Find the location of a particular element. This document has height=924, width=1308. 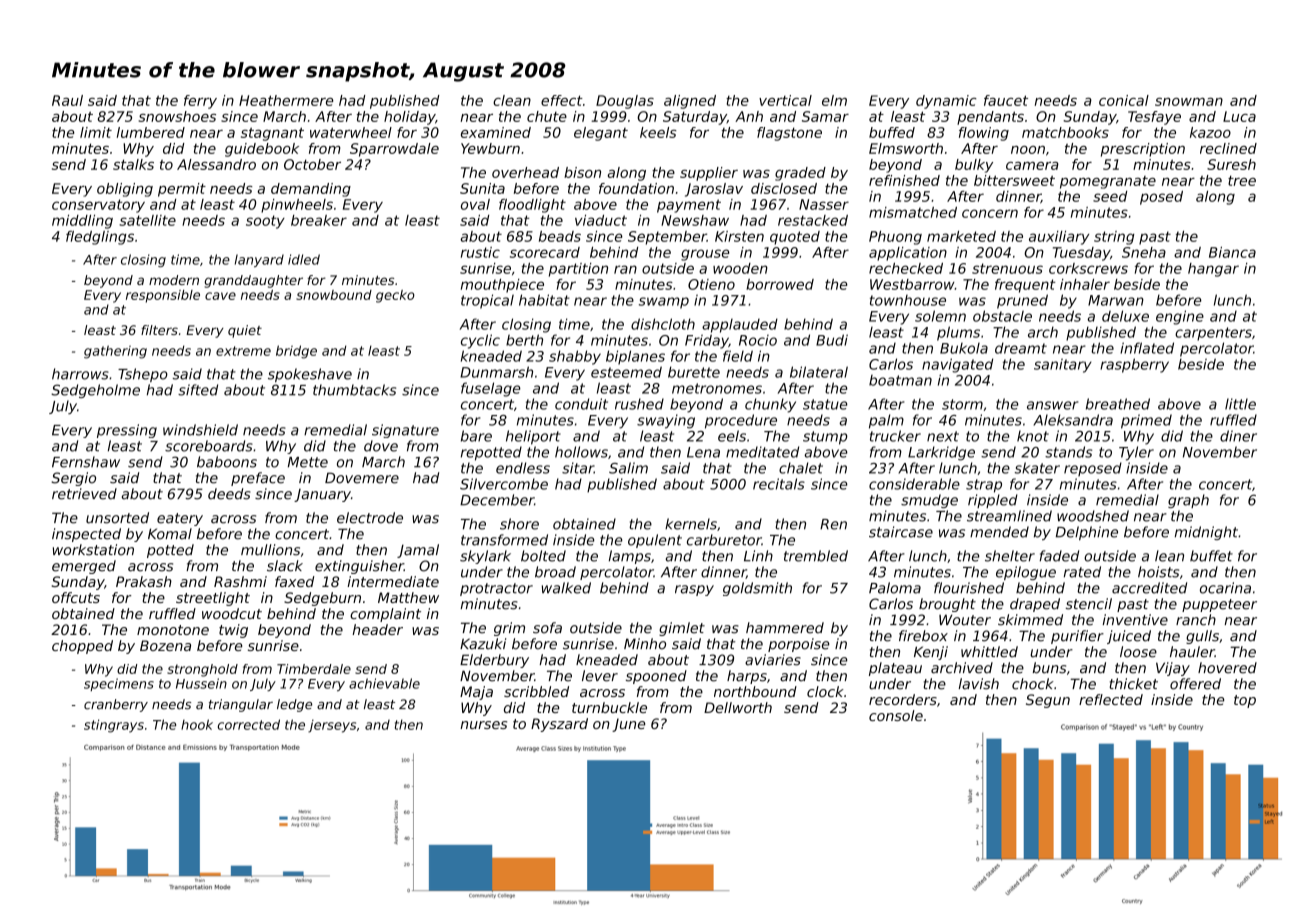

disclosed is located at coordinates (784, 188).
